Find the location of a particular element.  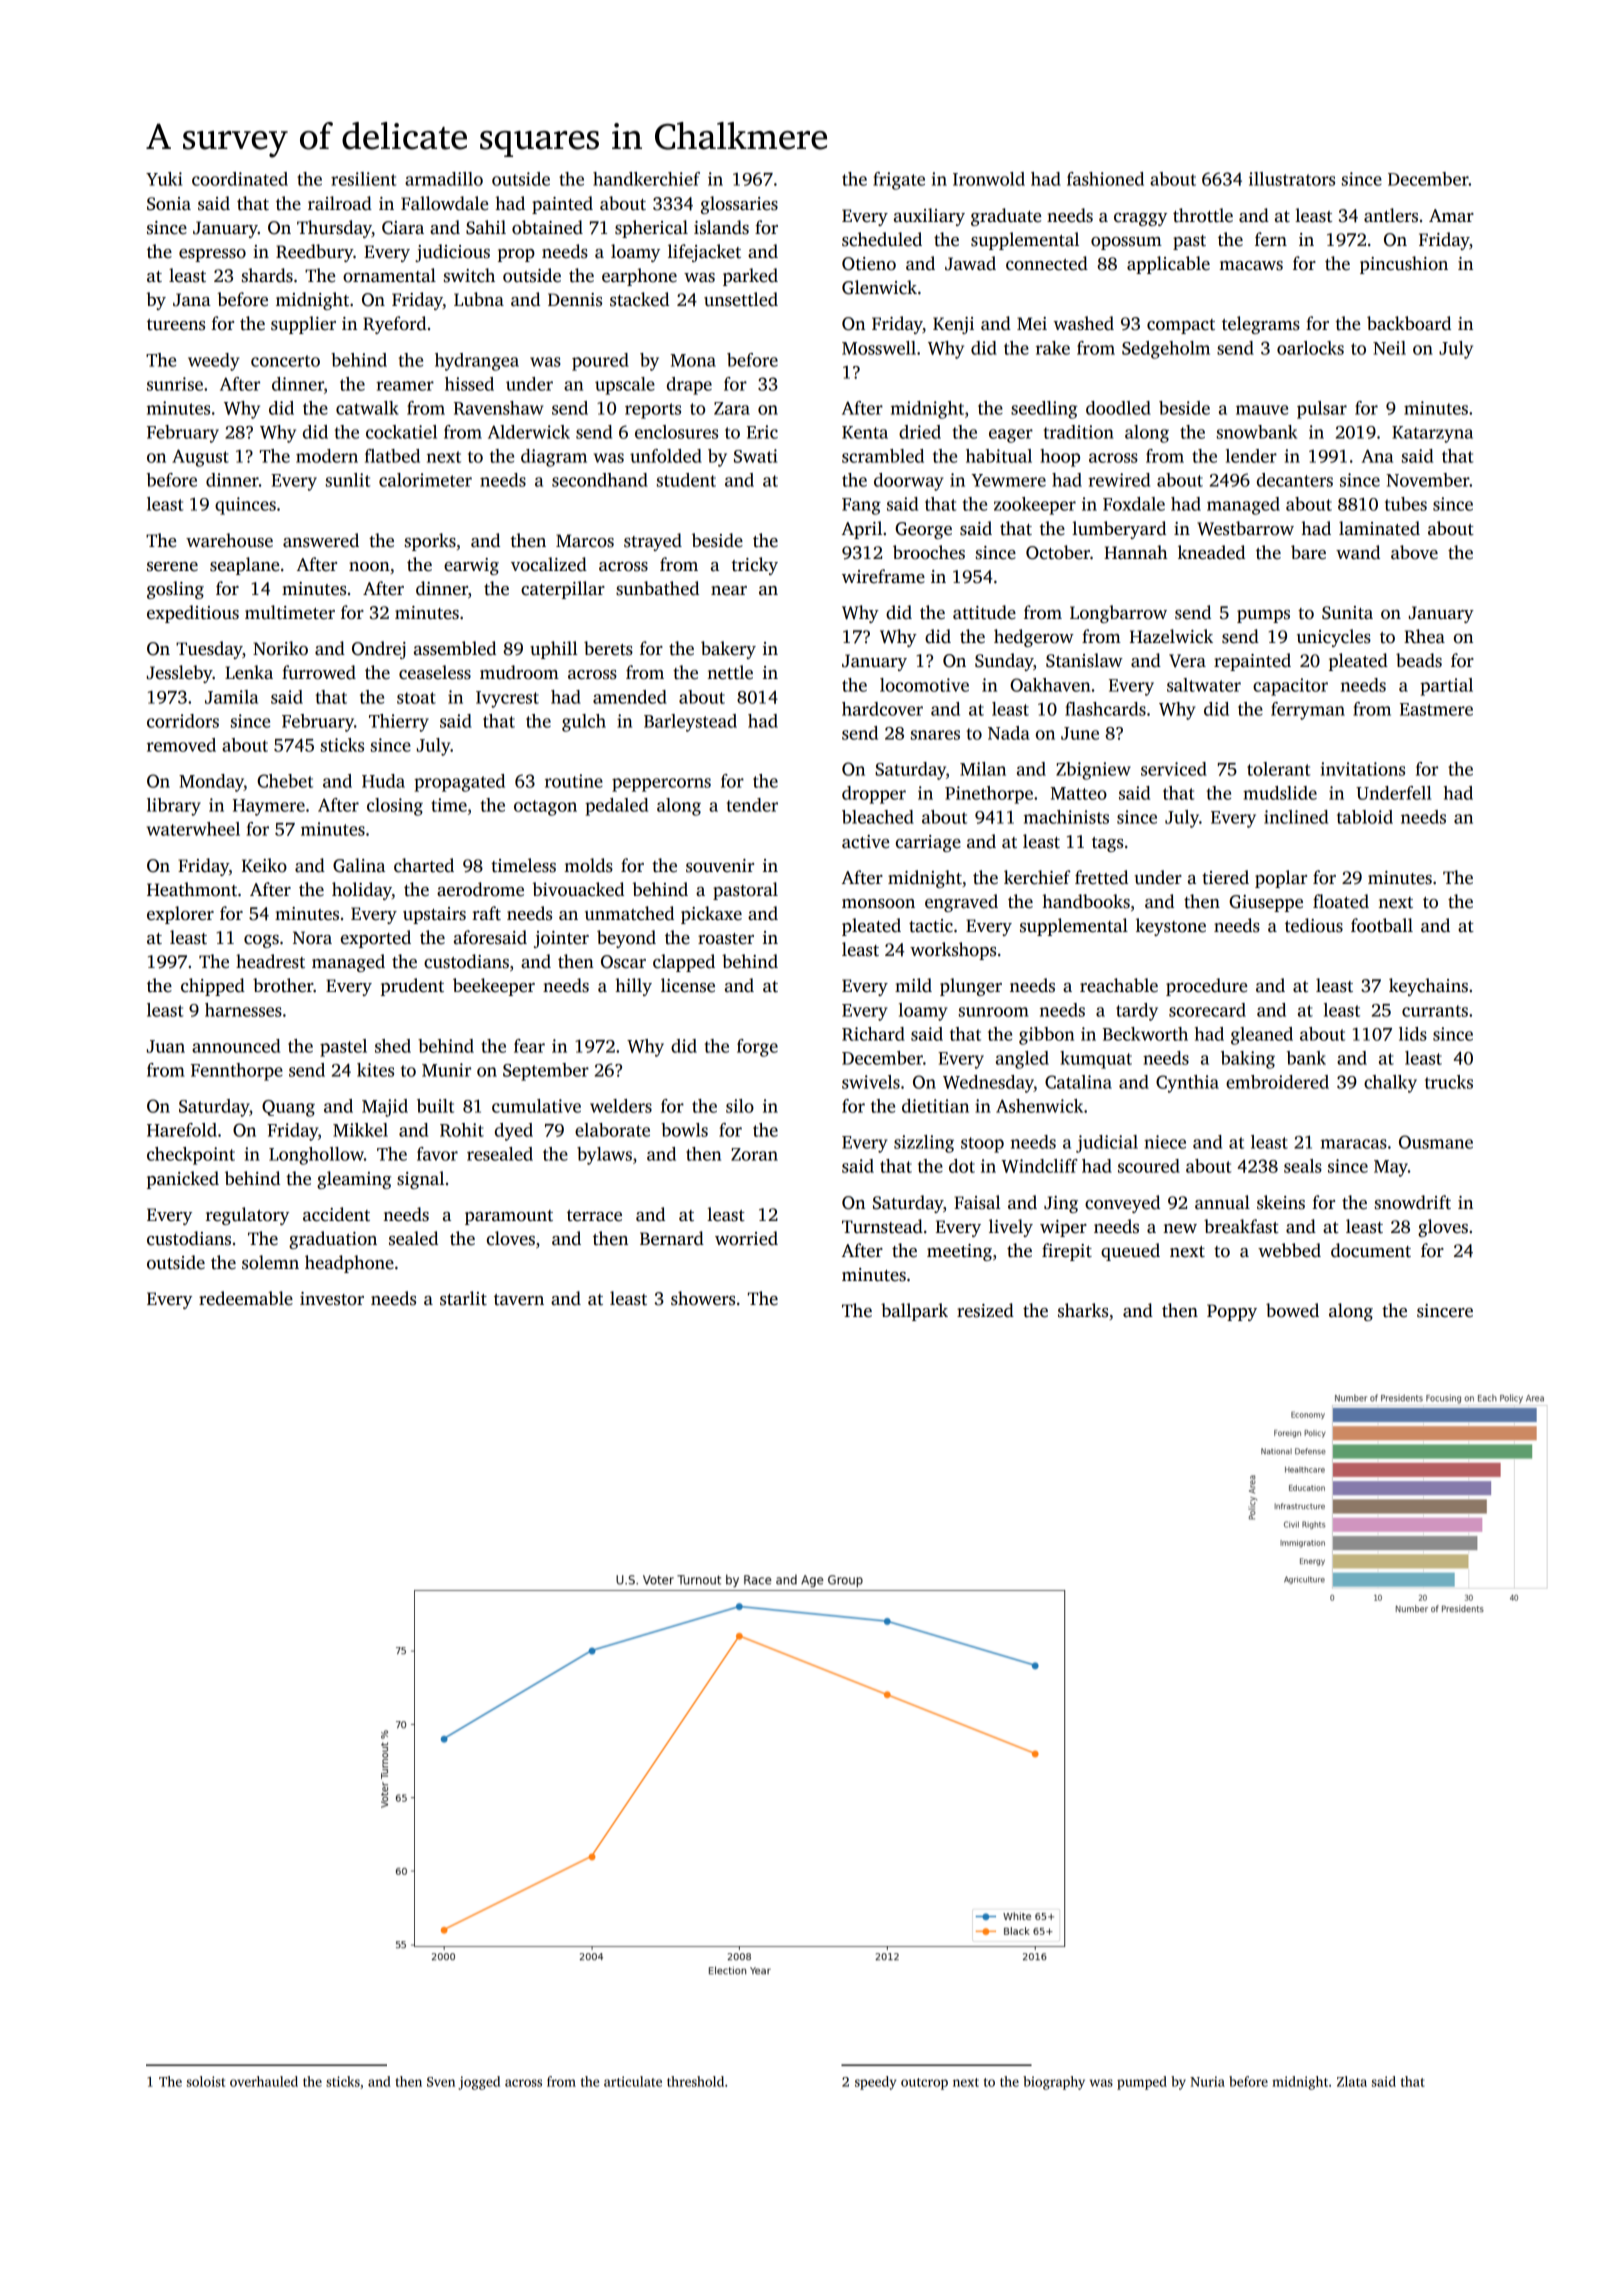

lids is located at coordinates (1413, 1034).
